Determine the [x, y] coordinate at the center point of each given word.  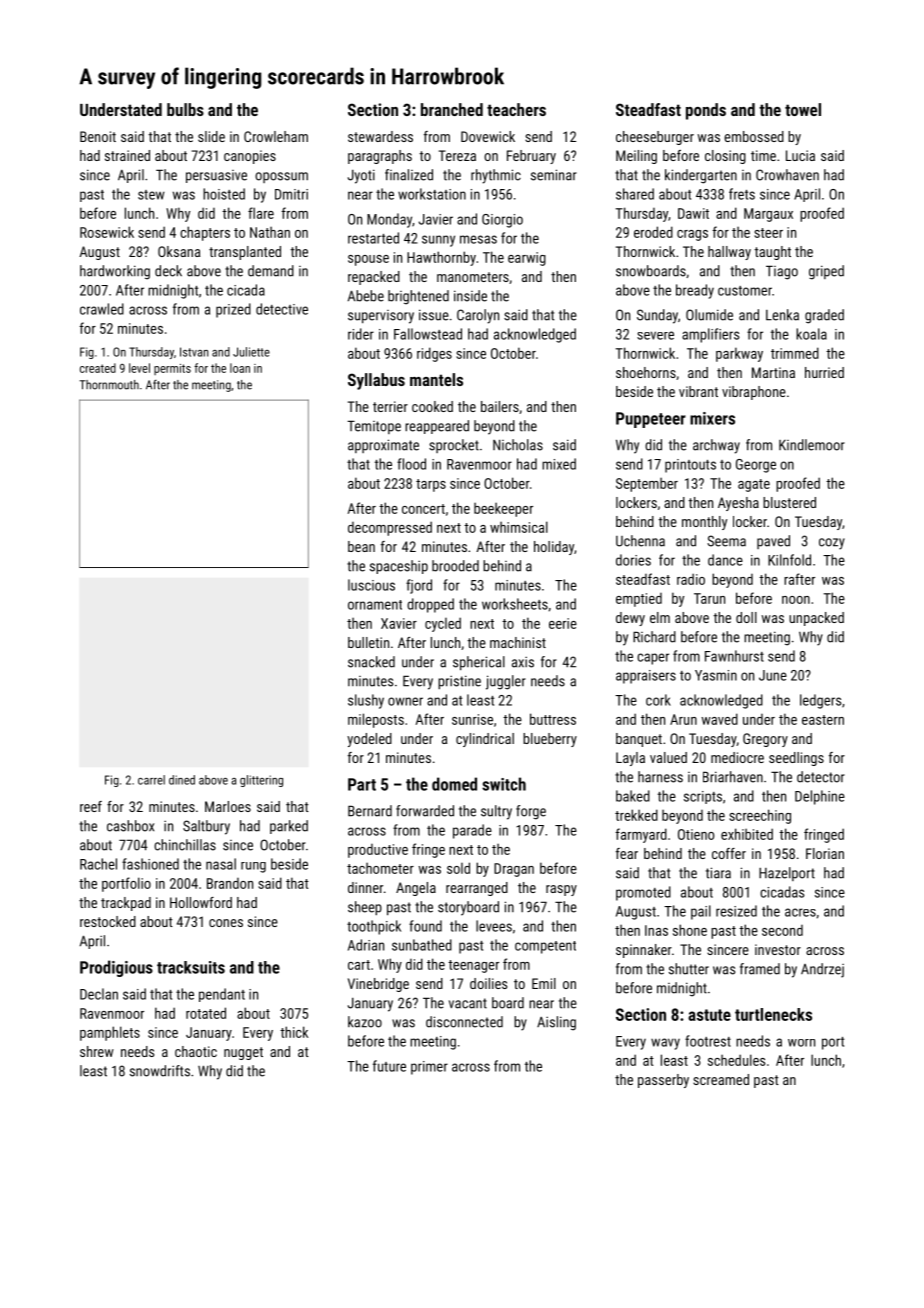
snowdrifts [160, 1071]
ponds [706, 111]
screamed [721, 1079]
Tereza [457, 155]
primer [429, 1068]
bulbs [185, 109]
